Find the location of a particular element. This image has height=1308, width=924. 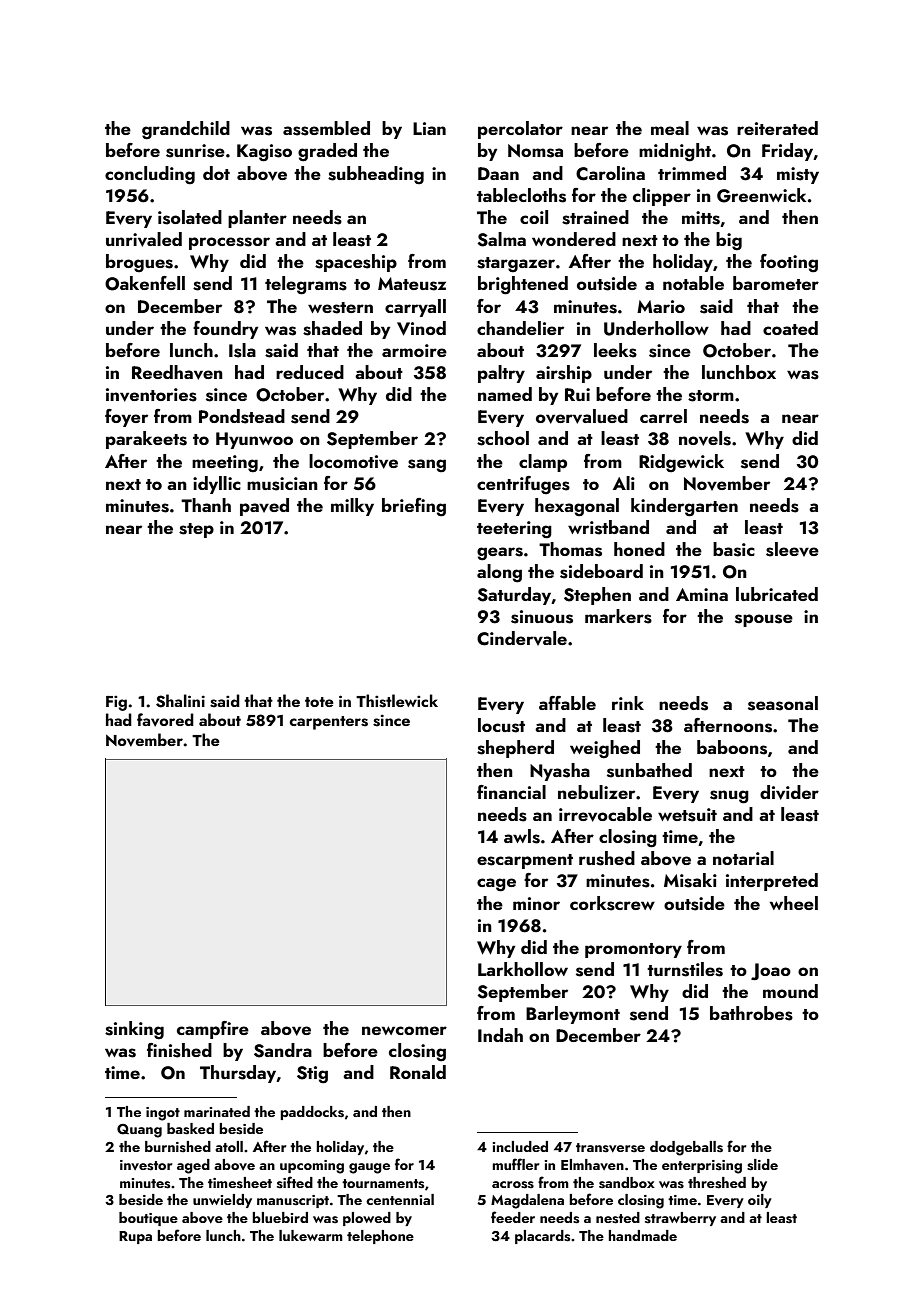

seasonal is located at coordinates (783, 703).
